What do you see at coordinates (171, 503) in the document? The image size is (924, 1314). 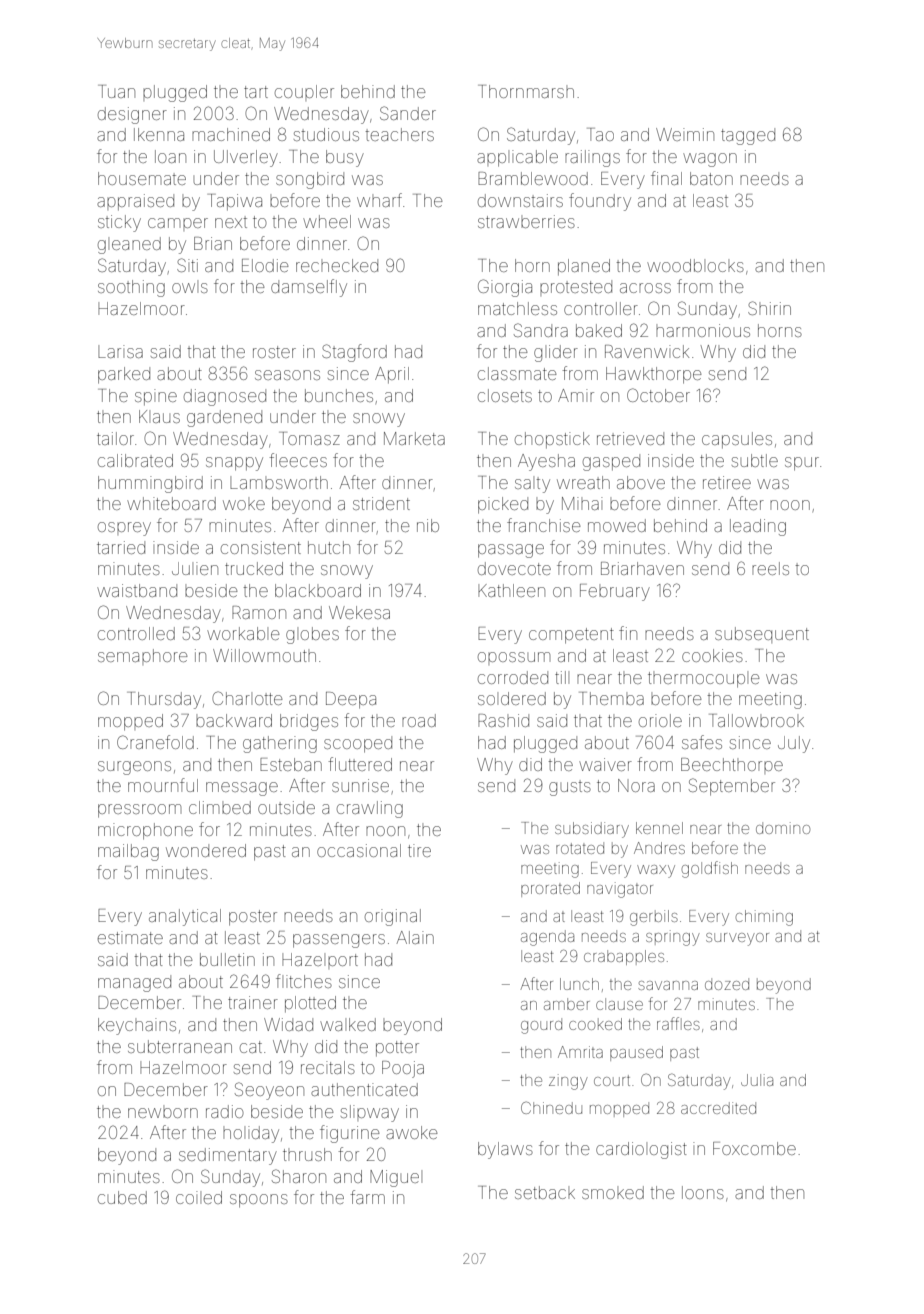 I see `whiteboard` at bounding box center [171, 503].
